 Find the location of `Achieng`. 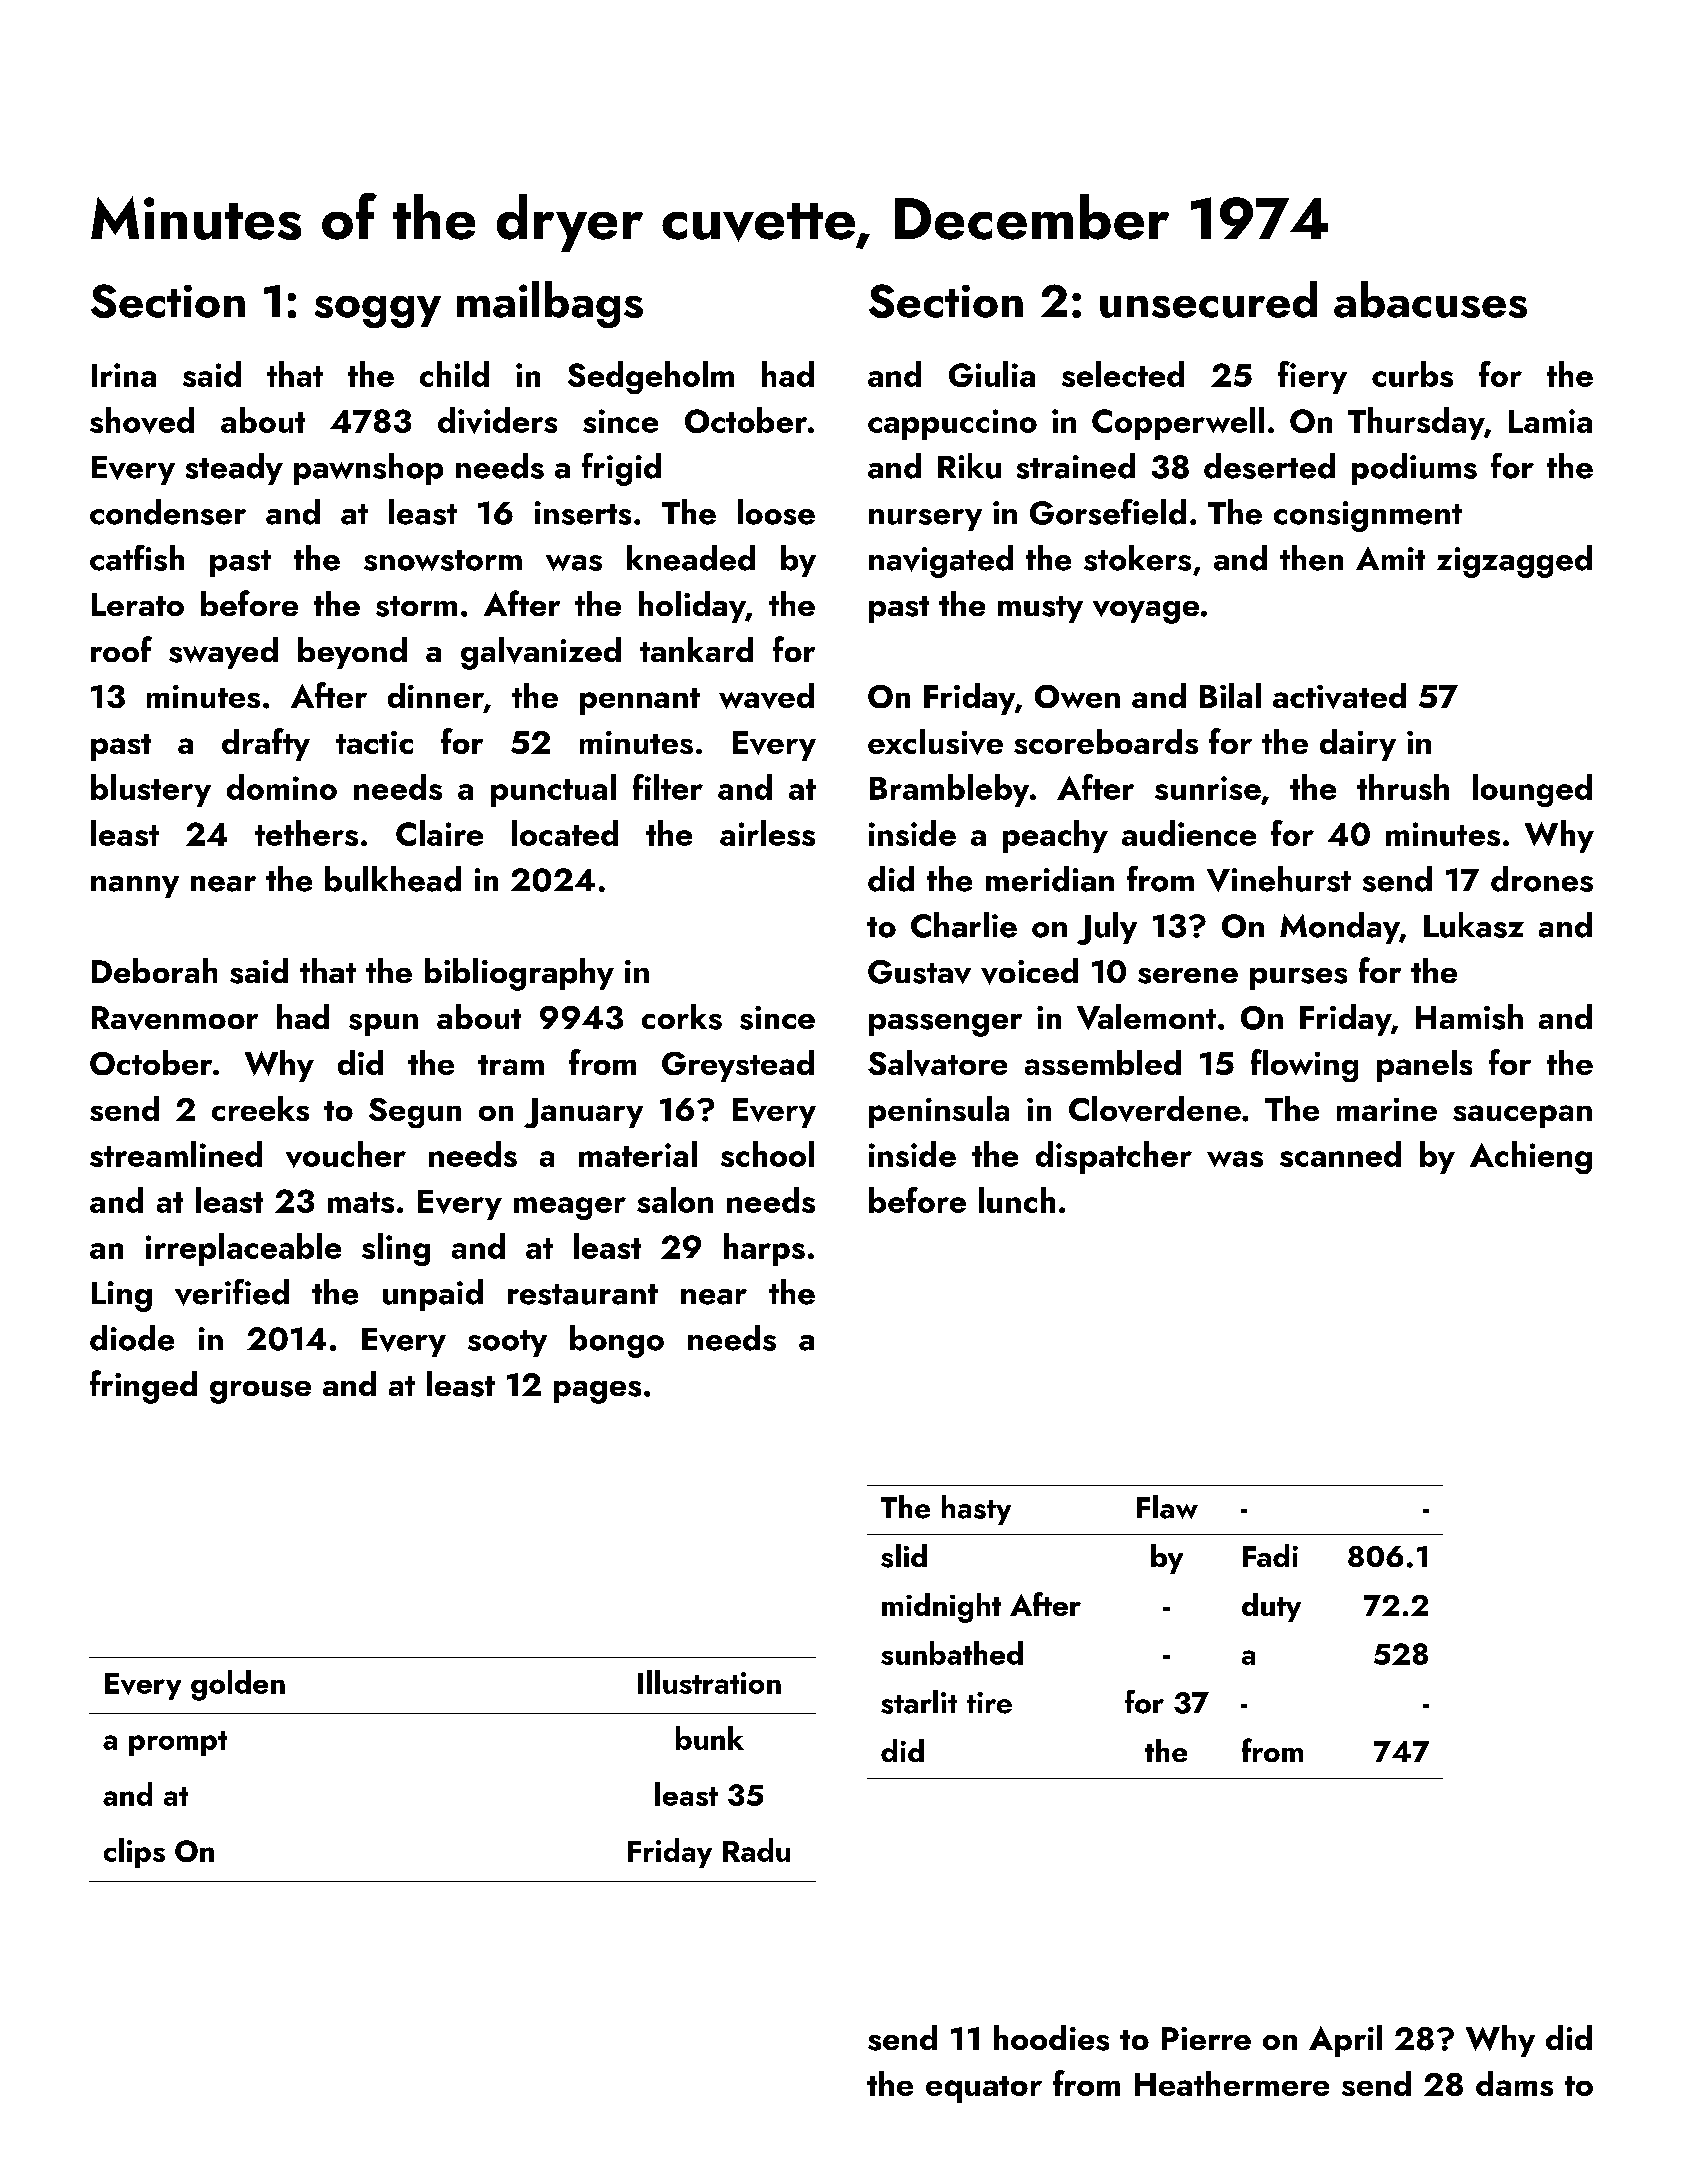

Achieng is located at coordinates (1531, 1157).
